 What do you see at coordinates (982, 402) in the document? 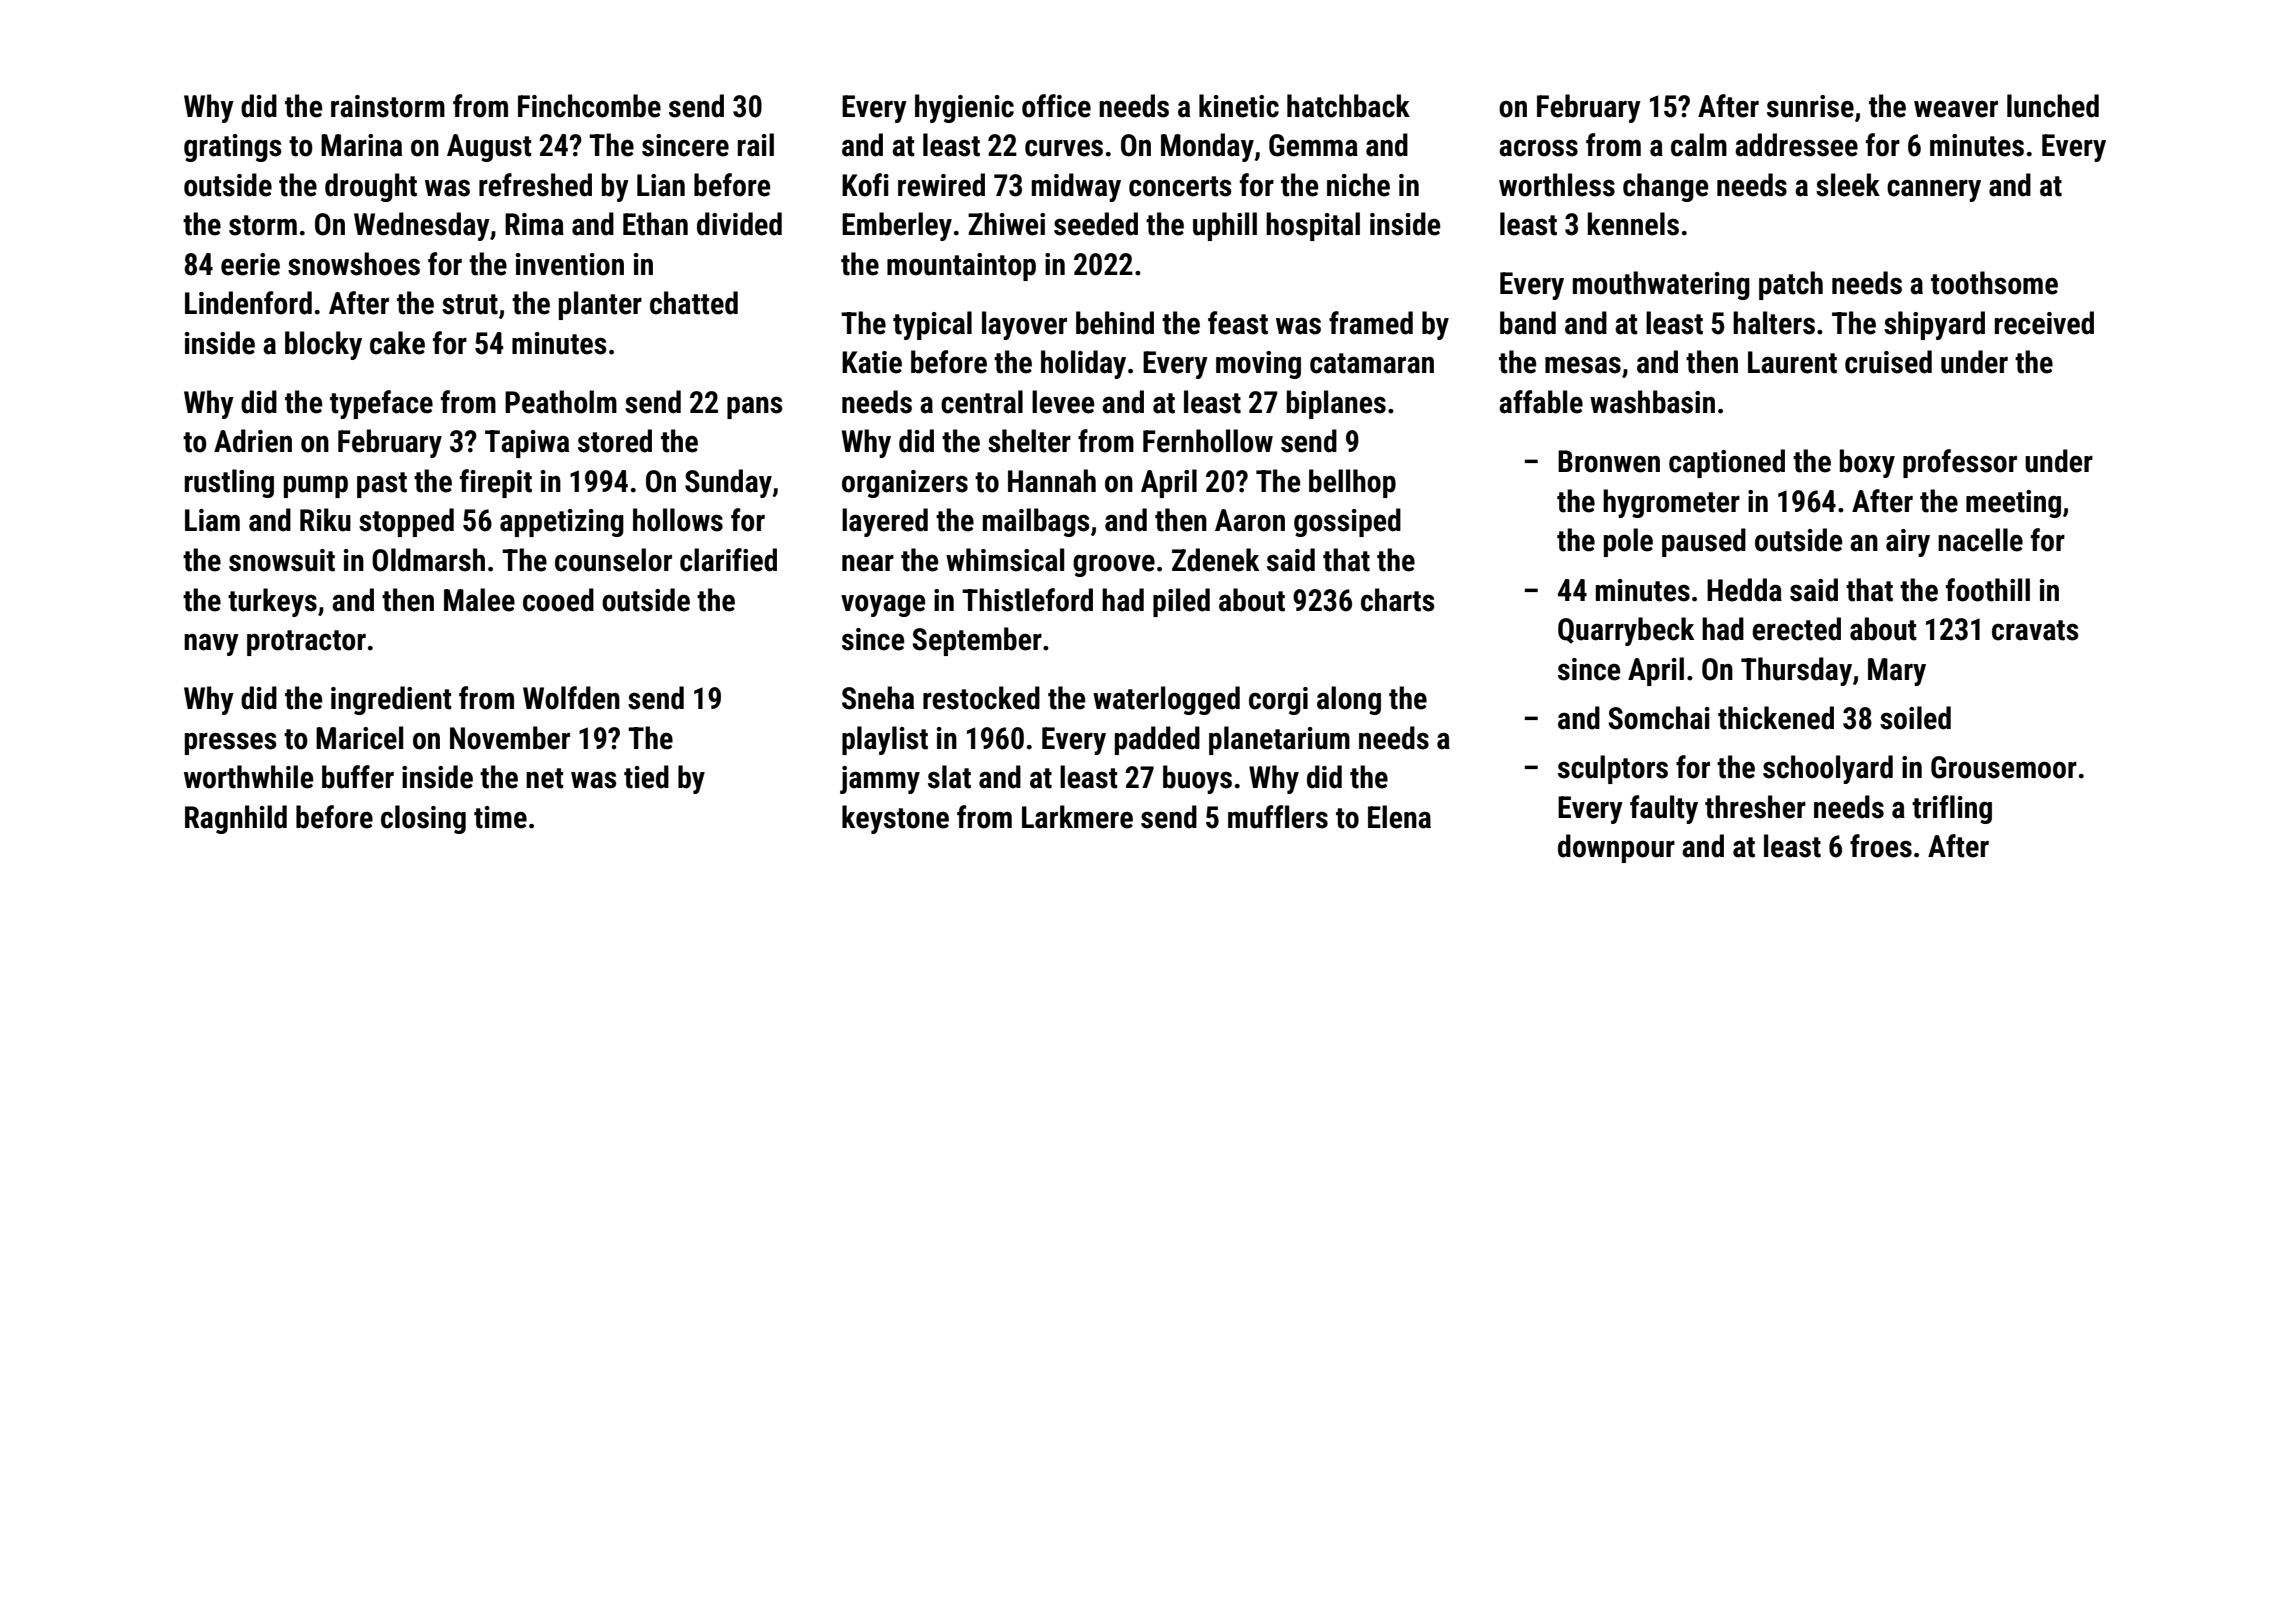
I see `central` at bounding box center [982, 402].
